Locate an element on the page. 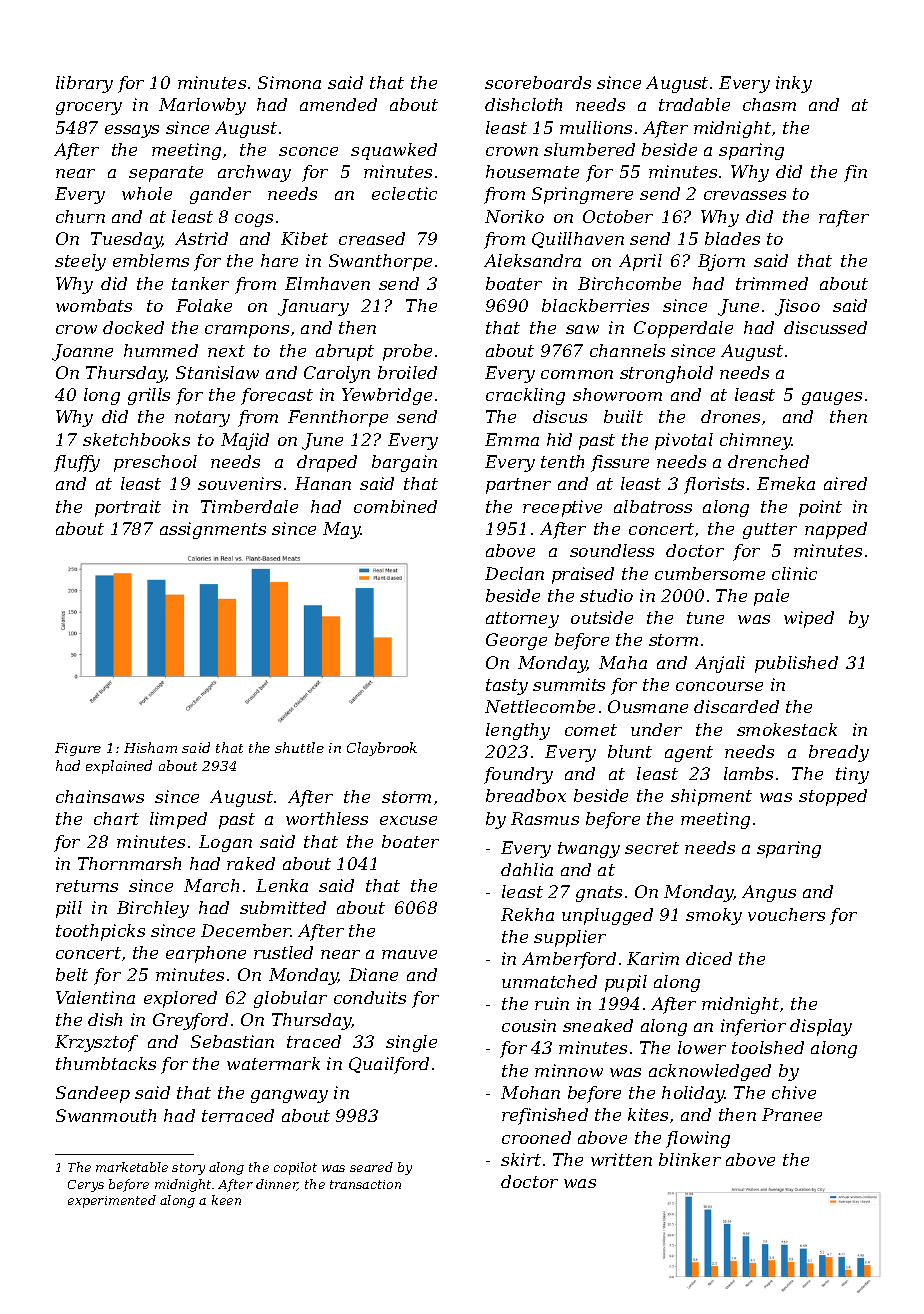 The image size is (924, 1314). Karim is located at coordinates (653, 958).
